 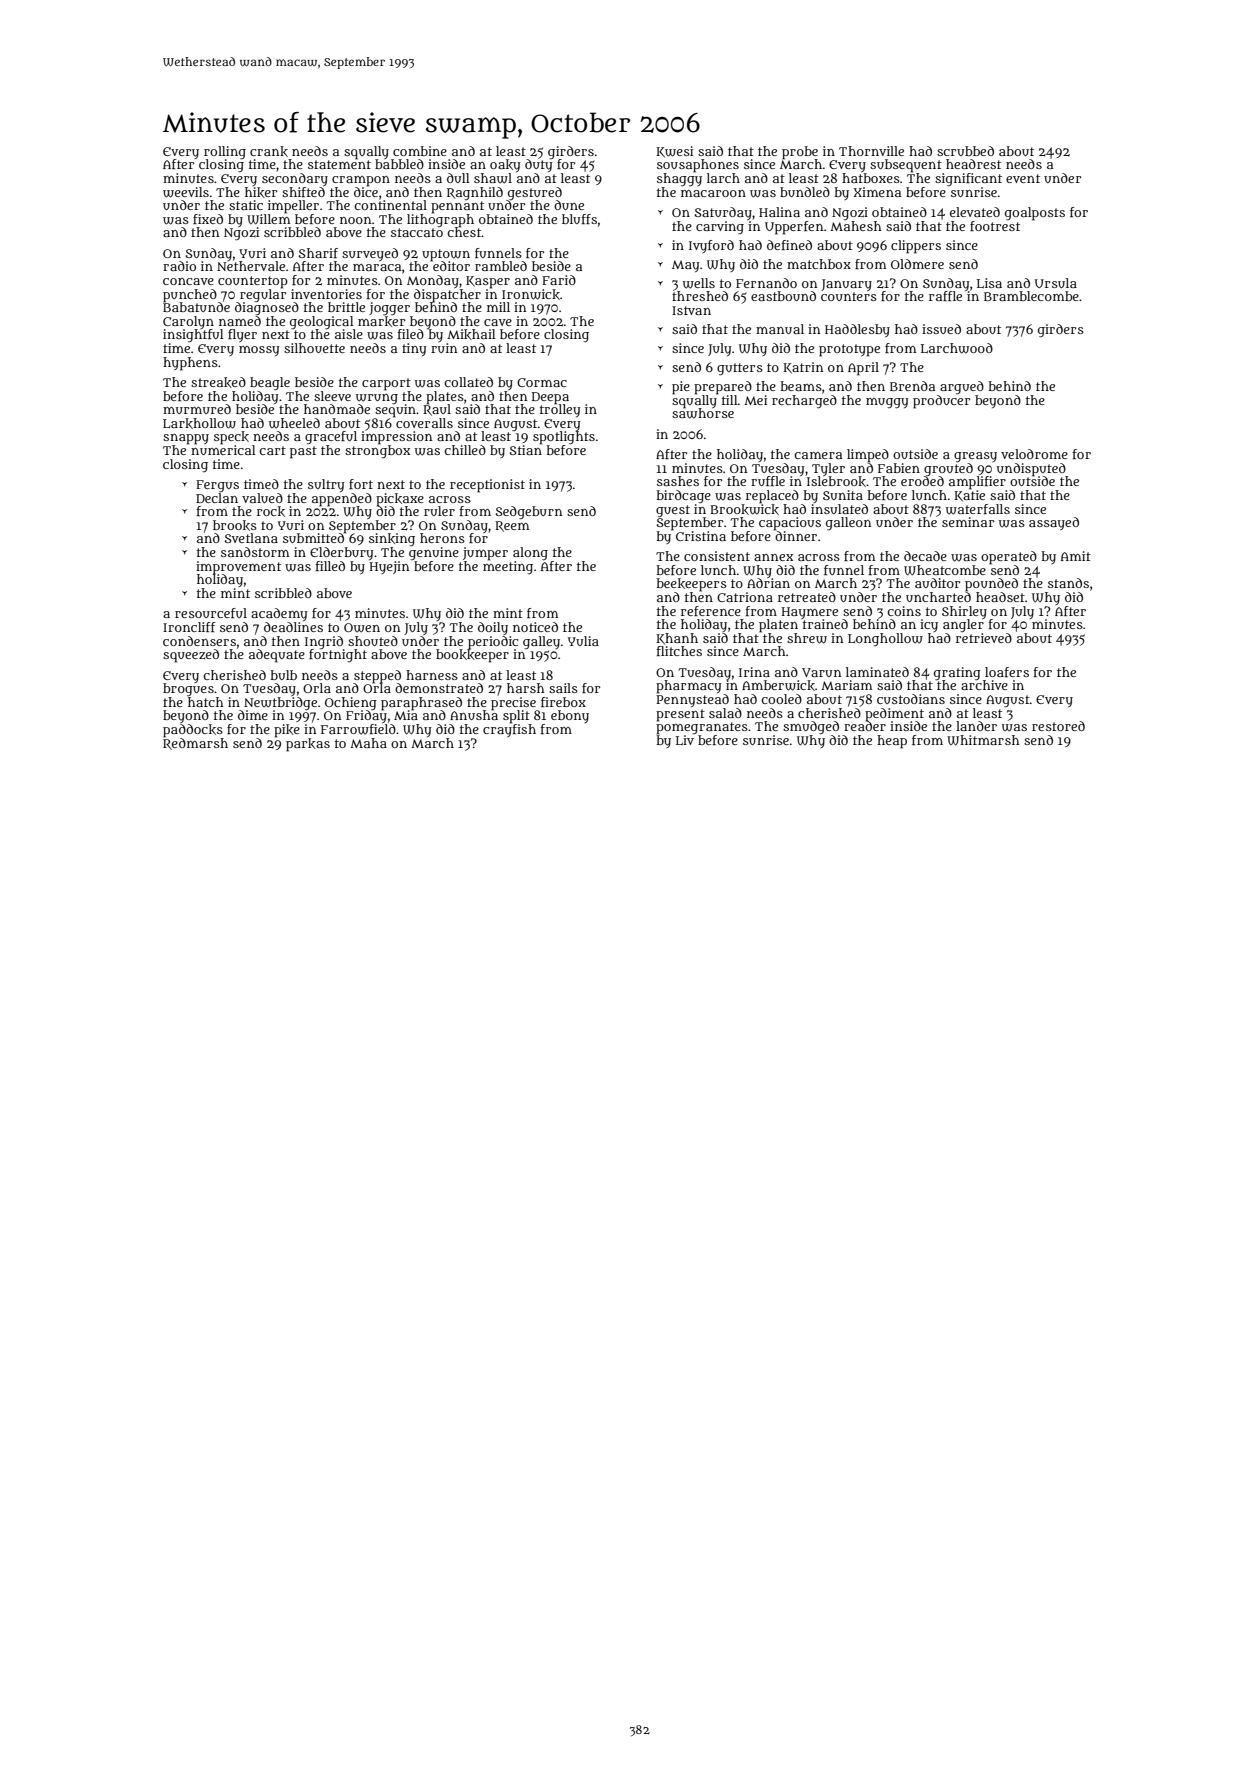 What do you see at coordinates (917, 264) in the image?
I see `Oldmere` at bounding box center [917, 264].
